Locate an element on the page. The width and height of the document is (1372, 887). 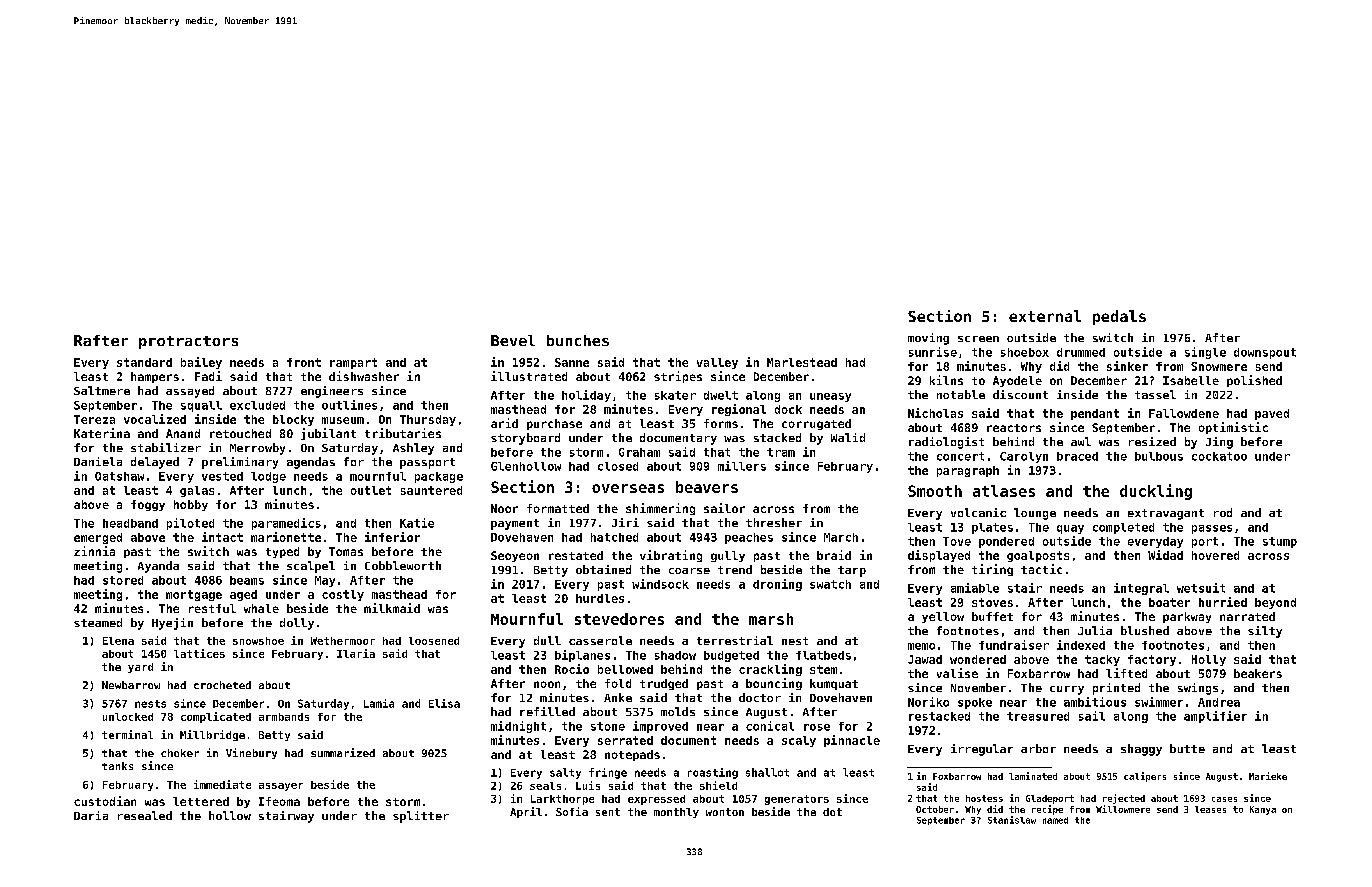
splitter is located at coordinates (421, 817).
